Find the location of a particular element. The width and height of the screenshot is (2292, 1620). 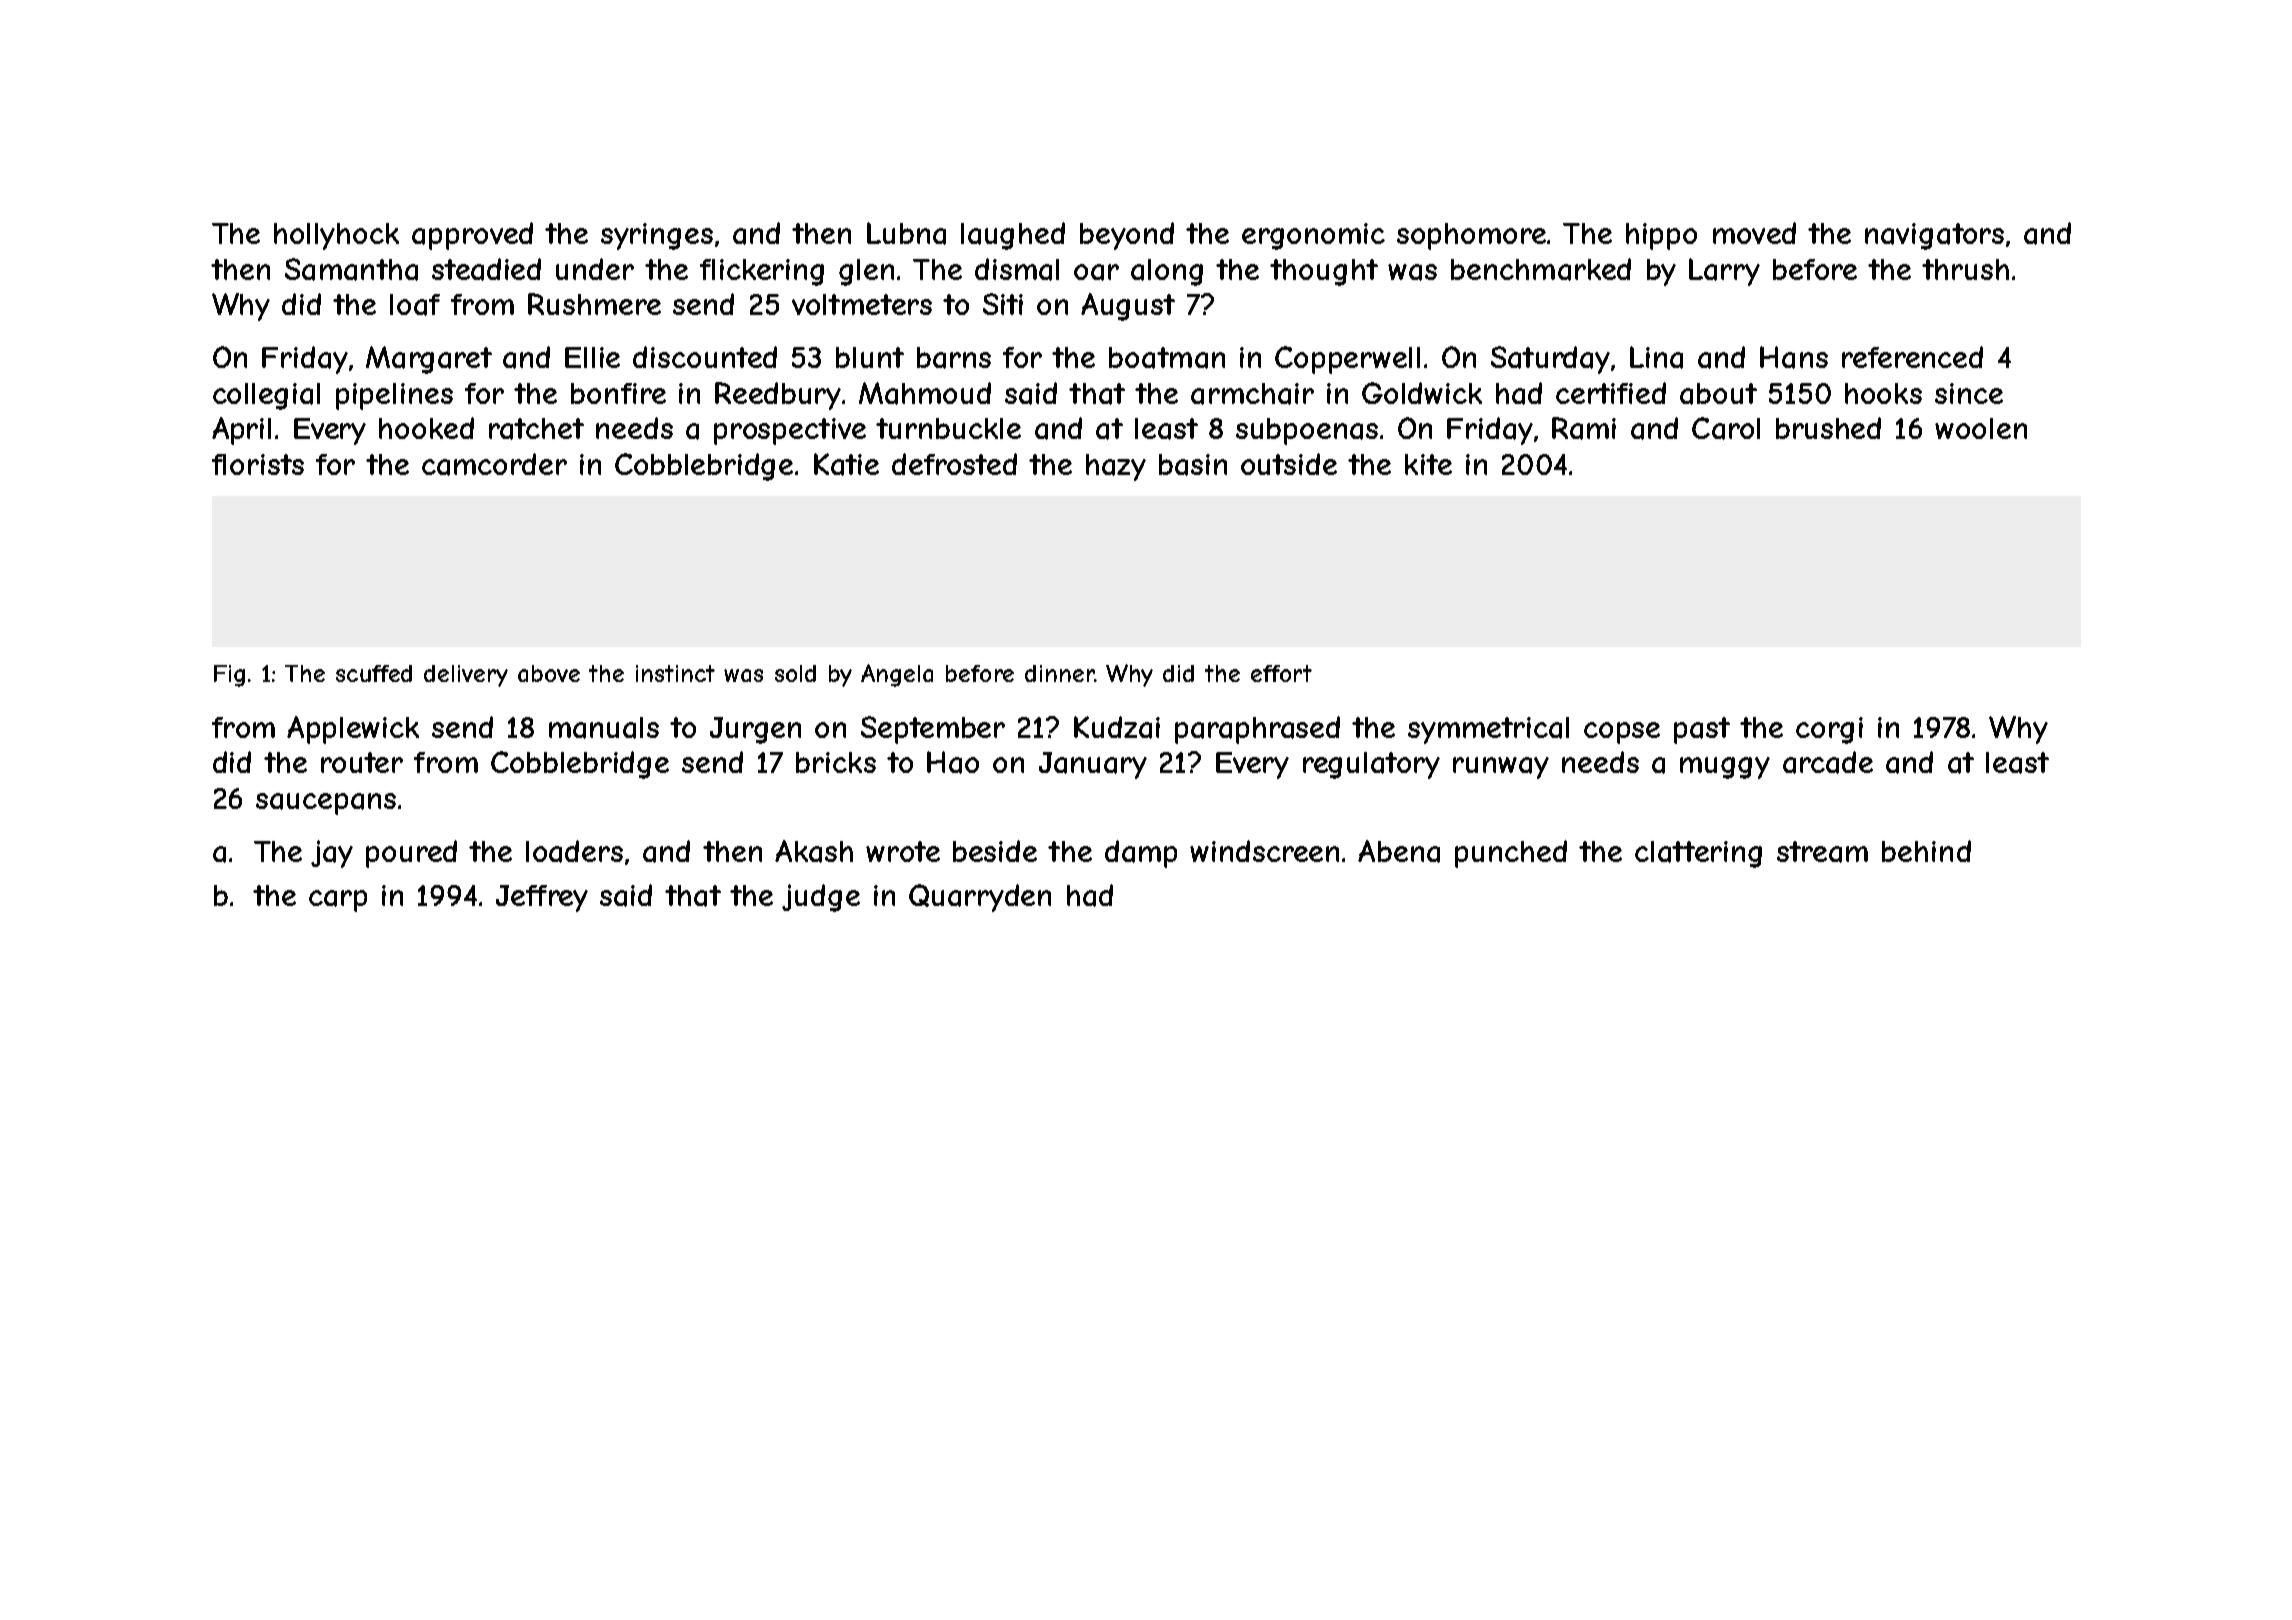

hazy is located at coordinates (1116, 467).
